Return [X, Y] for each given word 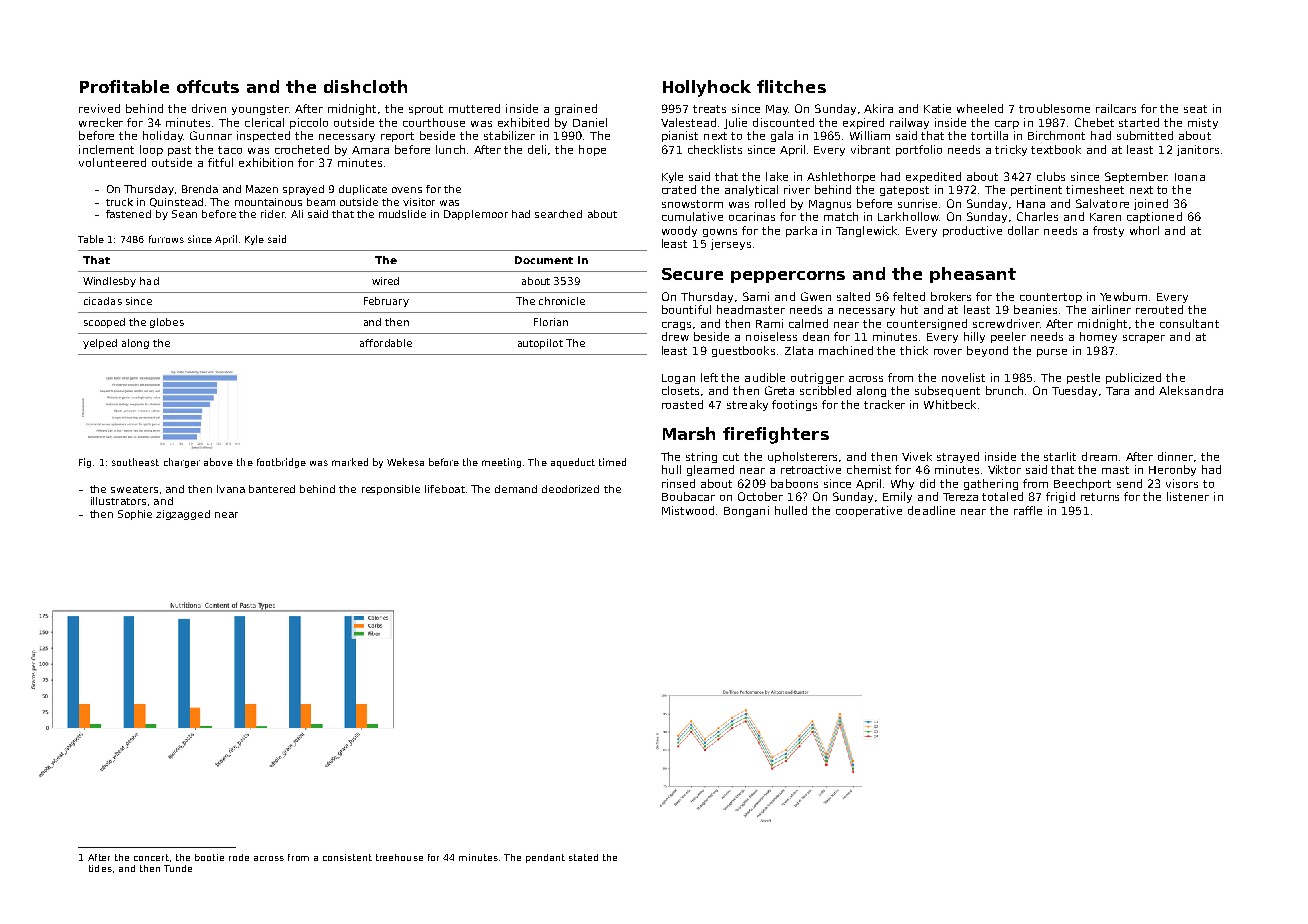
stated [583, 857]
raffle [1028, 510]
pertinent [1036, 190]
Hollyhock [707, 88]
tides [100, 868]
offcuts [208, 86]
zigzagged [183, 515]
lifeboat [445, 489]
